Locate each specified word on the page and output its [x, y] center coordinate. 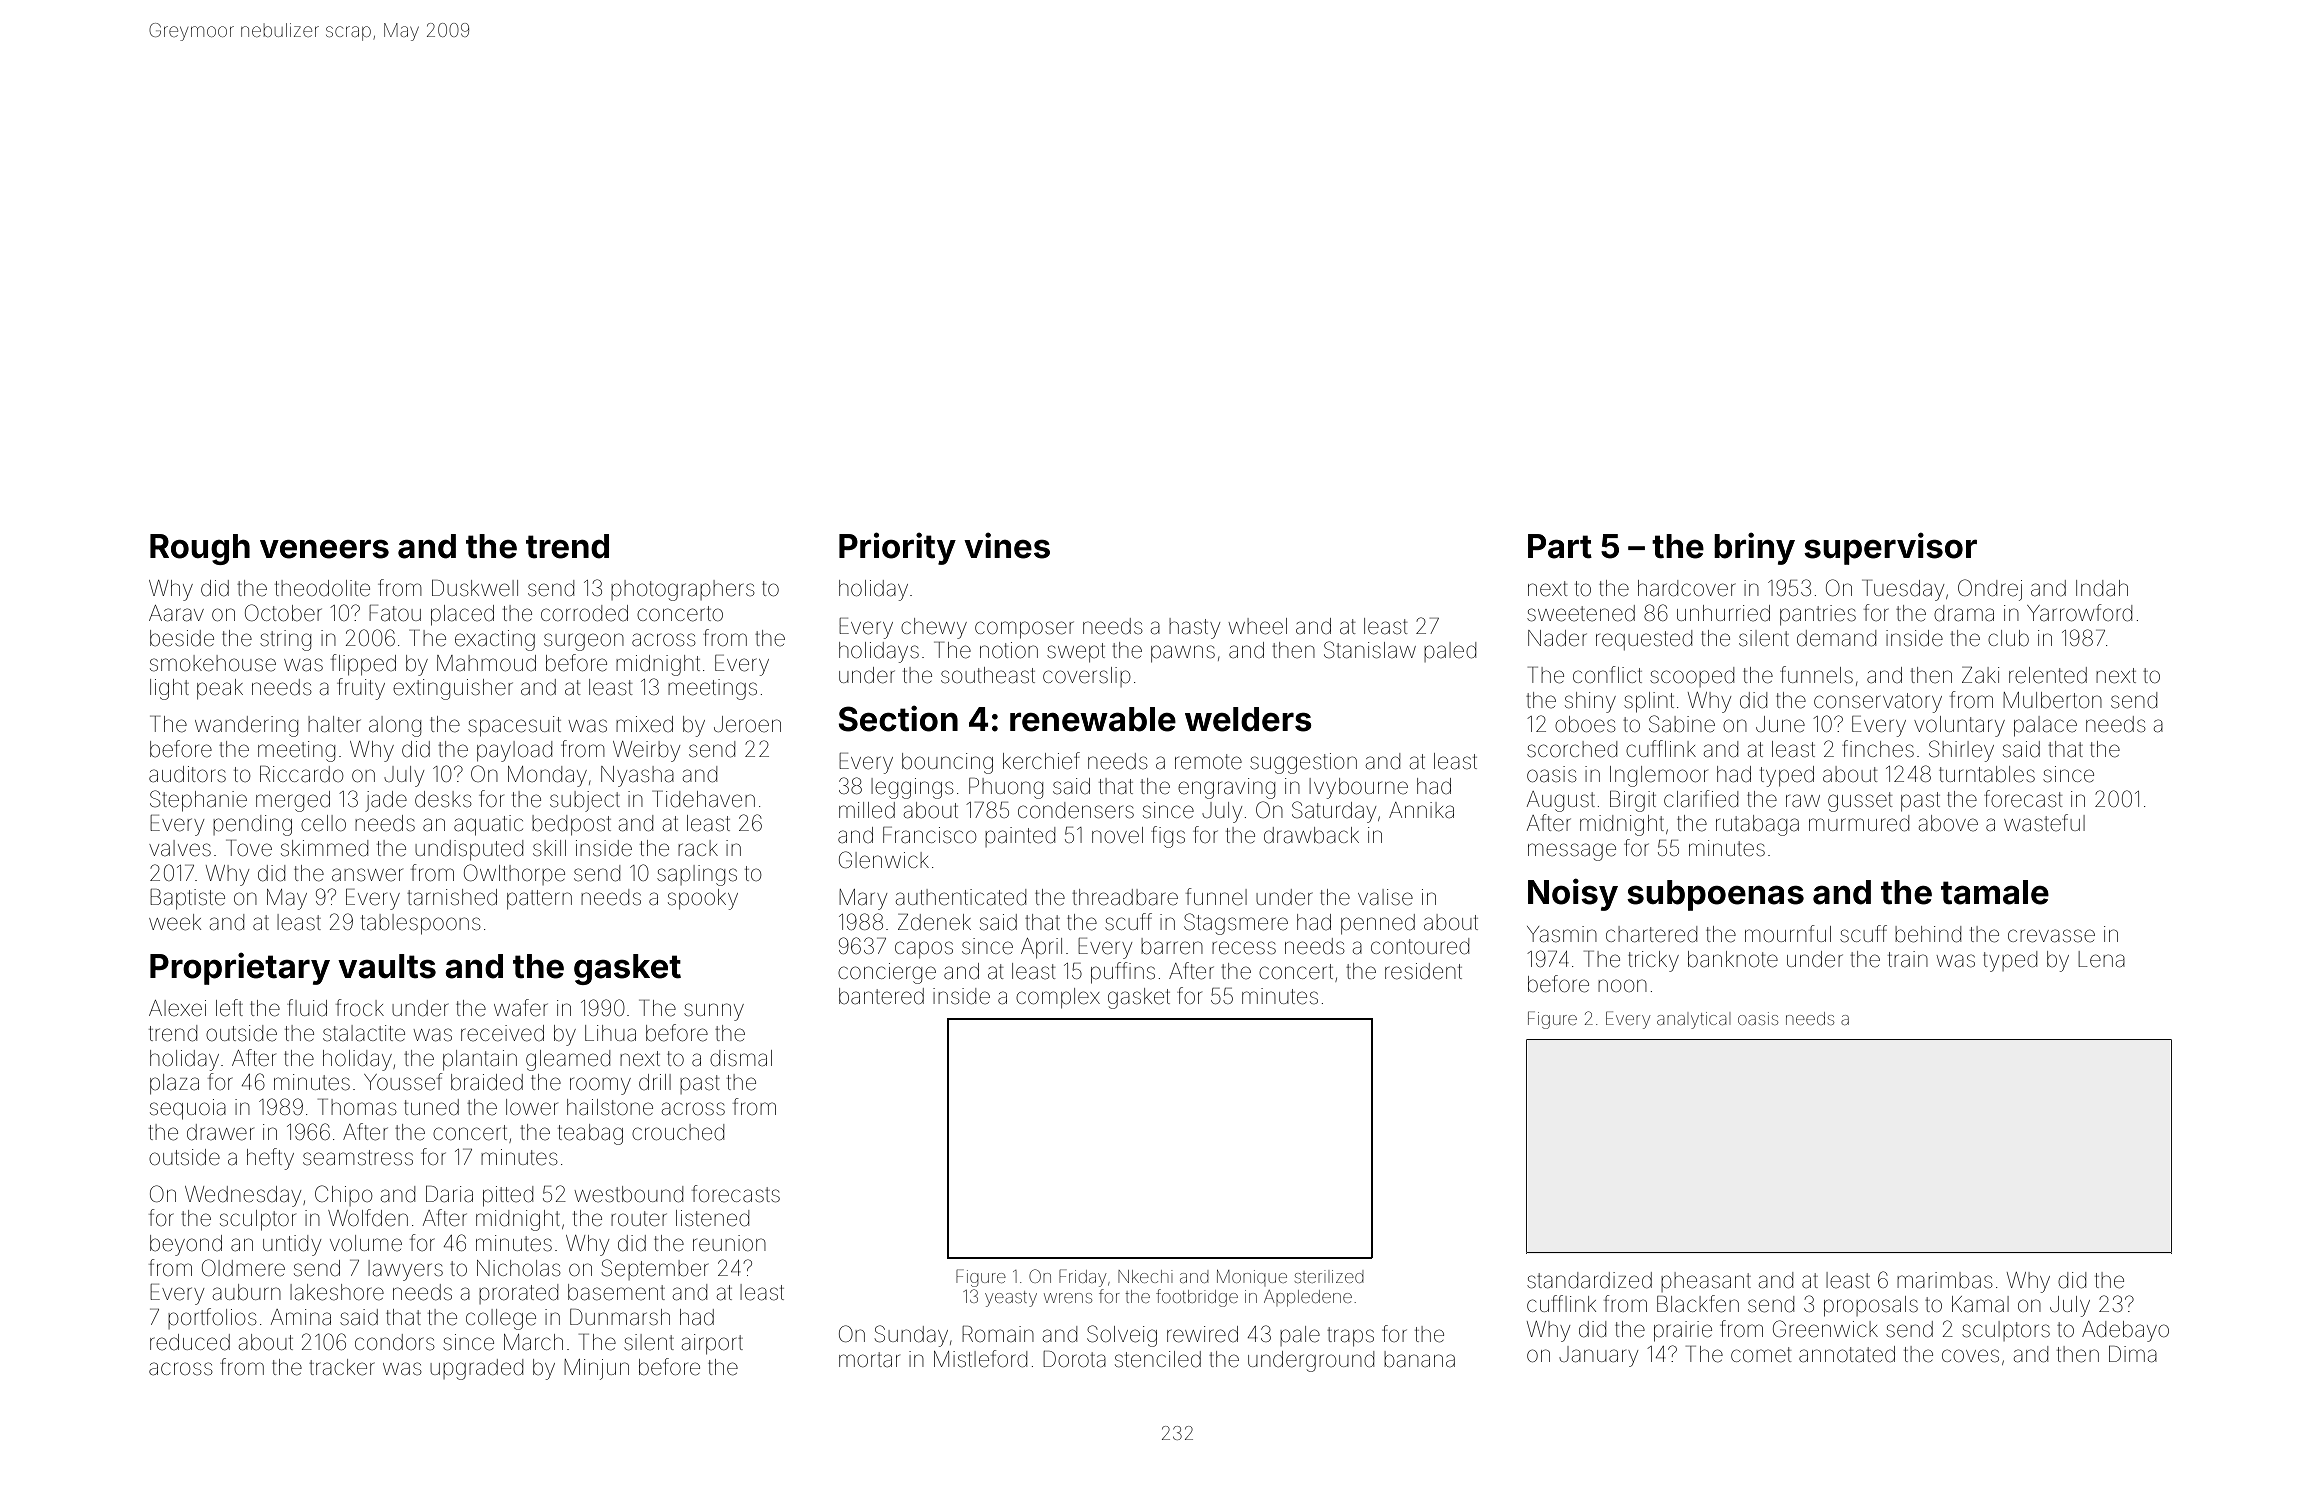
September [655, 1269]
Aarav [176, 613]
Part [1560, 546]
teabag [590, 1134]
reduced [190, 1342]
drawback [1311, 835]
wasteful [2044, 823]
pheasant [1706, 1282]
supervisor [1890, 549]
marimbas [1944, 1280]
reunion [729, 1243]
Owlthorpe [514, 874]
